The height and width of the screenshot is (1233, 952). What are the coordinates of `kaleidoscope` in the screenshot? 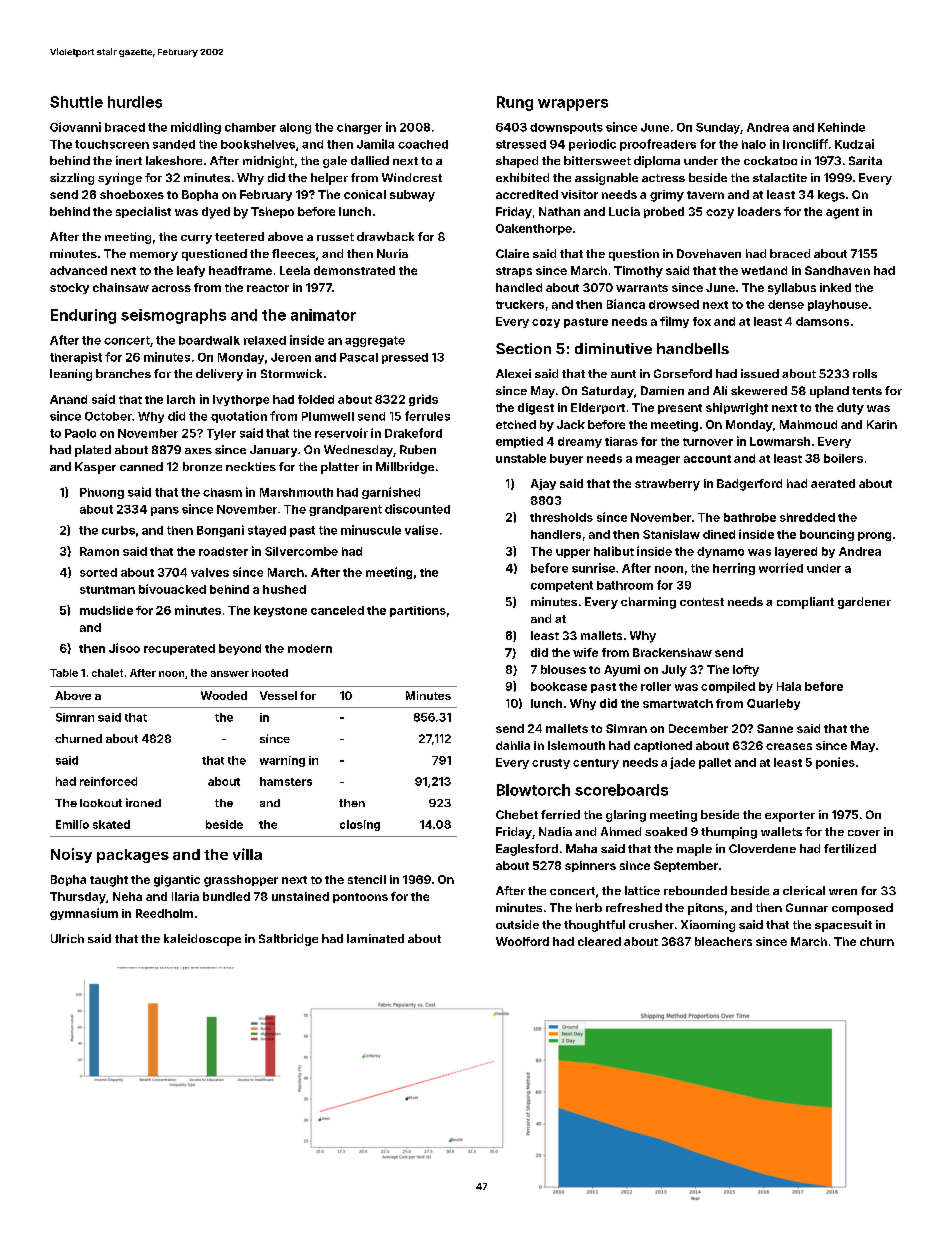 It's located at (202, 940).
